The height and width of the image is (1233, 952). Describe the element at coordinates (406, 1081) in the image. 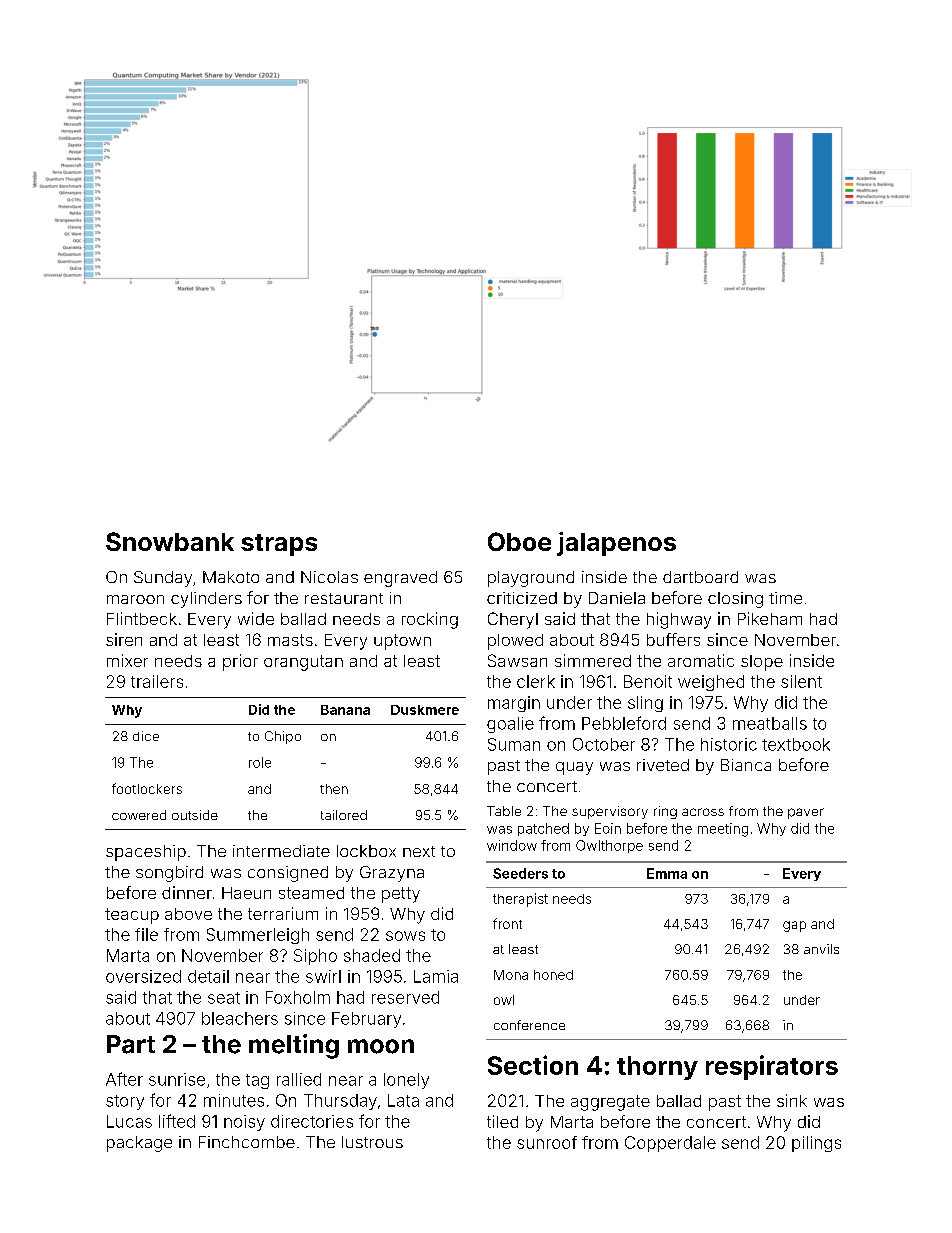

I see `lonely` at that location.
